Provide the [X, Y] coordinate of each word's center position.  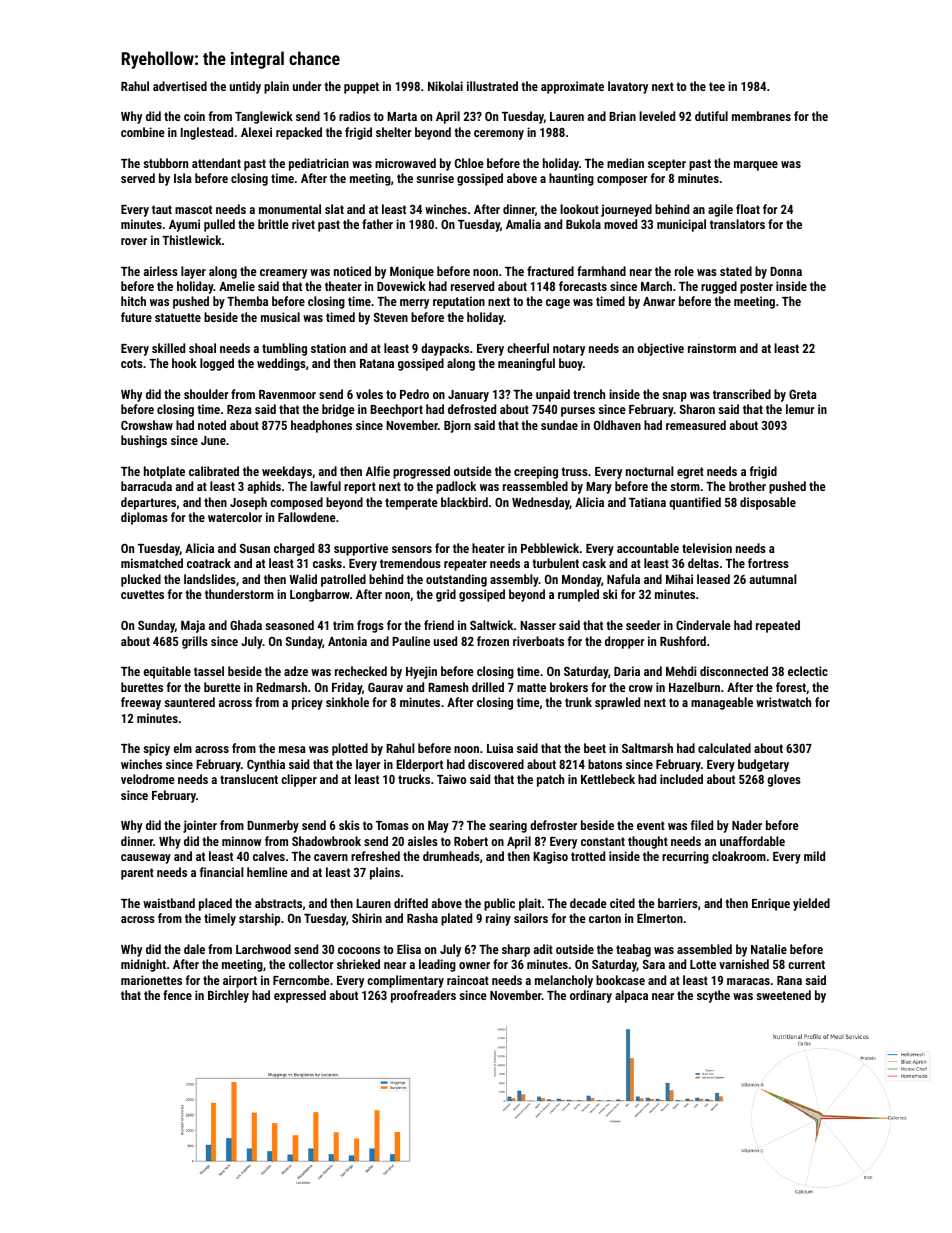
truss [574, 471]
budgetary [763, 765]
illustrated [492, 86]
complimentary [405, 981]
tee [717, 86]
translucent [249, 779]
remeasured [696, 425]
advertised [180, 86]
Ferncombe [301, 980]
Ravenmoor [287, 394]
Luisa [500, 748]
